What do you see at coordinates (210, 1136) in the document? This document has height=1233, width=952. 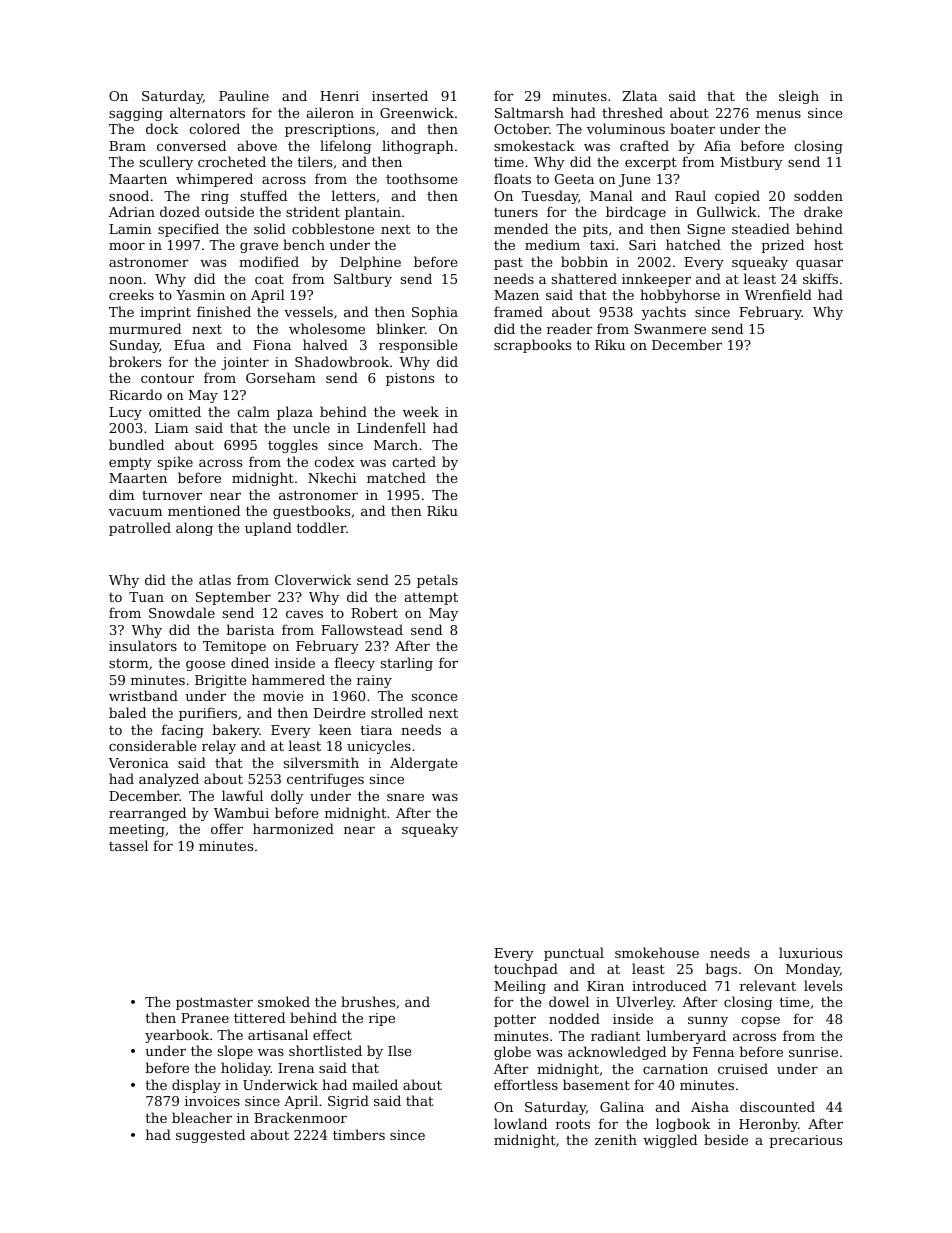 I see `suggested` at bounding box center [210, 1136].
